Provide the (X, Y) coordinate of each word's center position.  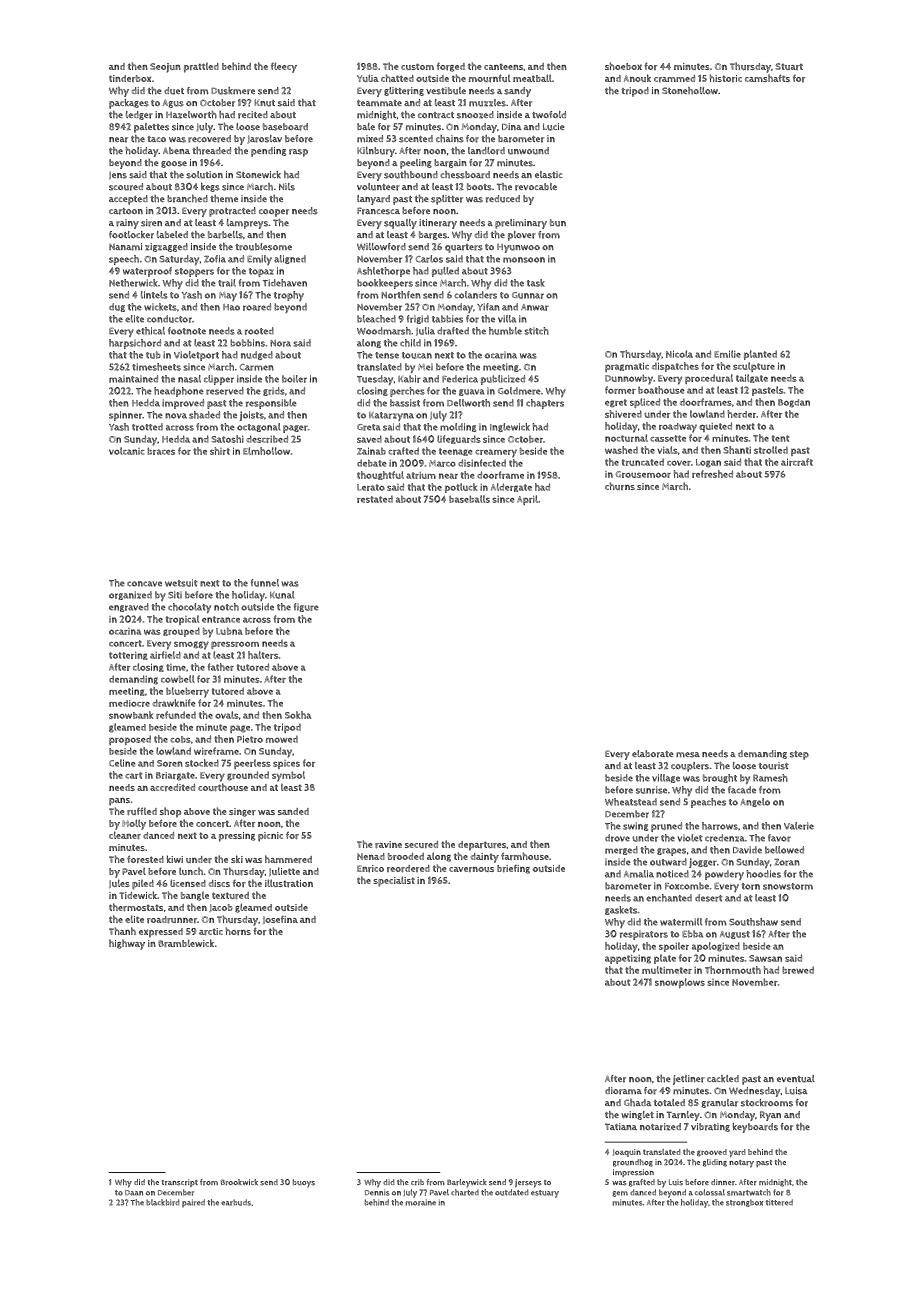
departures (482, 846)
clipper (219, 380)
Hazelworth (191, 115)
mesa (688, 755)
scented (416, 139)
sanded (293, 811)
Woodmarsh (384, 331)
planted (760, 355)
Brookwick (239, 1182)
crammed (674, 78)
